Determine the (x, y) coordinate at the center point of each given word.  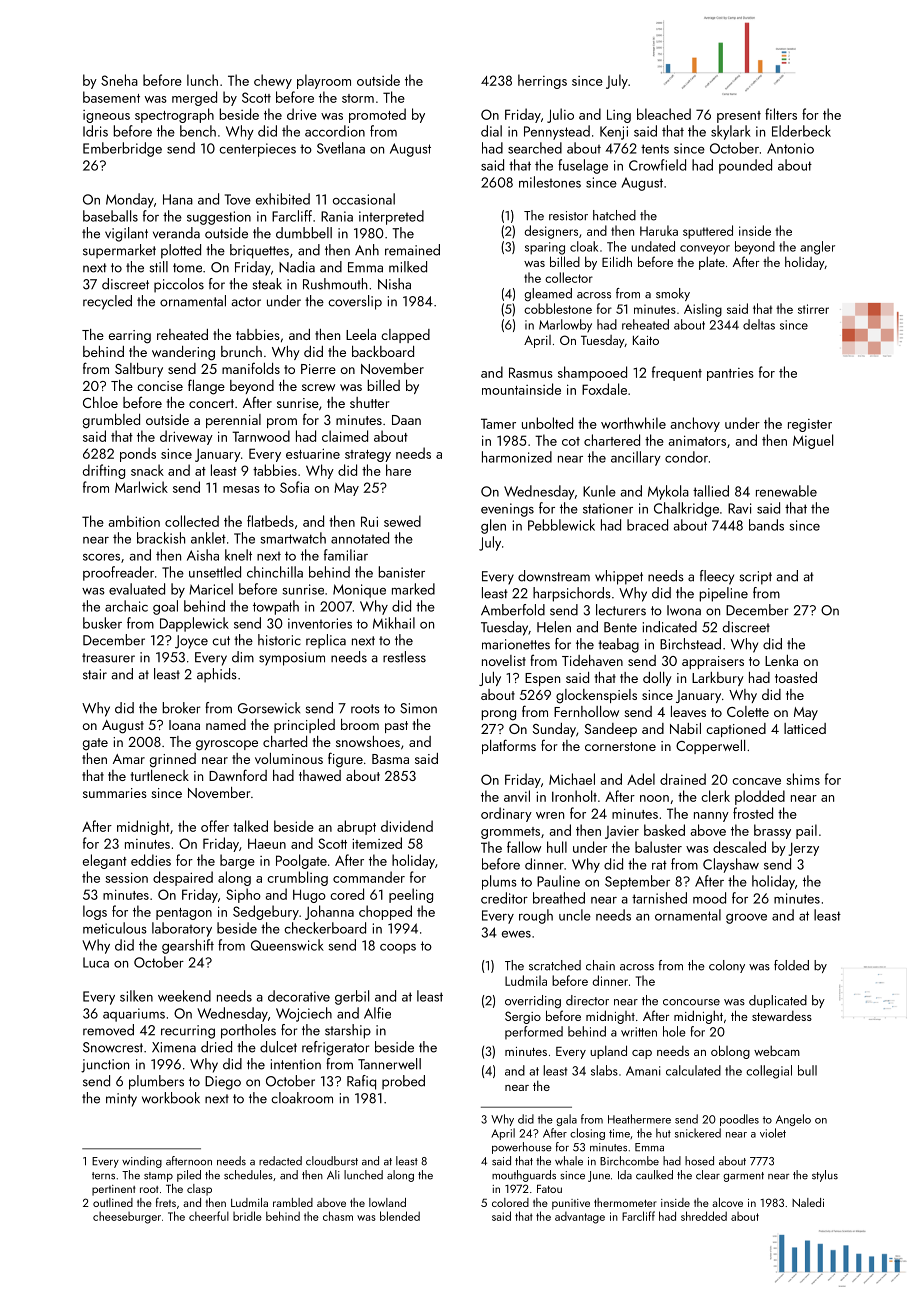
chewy (273, 81)
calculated (693, 1070)
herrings (542, 81)
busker (102, 623)
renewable (786, 491)
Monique (359, 591)
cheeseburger (127, 1217)
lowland (387, 1202)
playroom (324, 81)
